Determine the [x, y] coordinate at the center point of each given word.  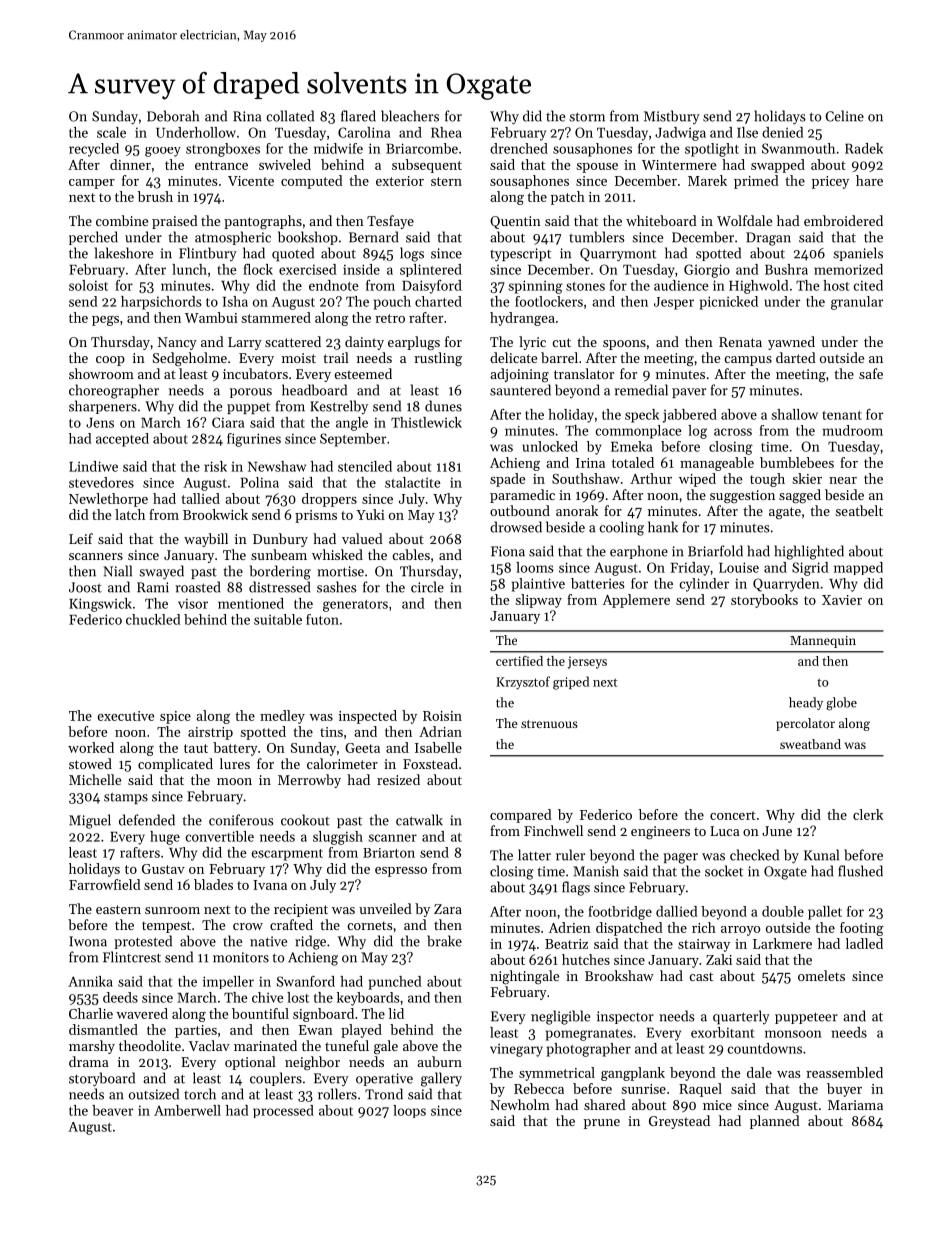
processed [283, 1111]
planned [775, 1122]
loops [409, 1111]
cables [411, 554]
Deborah [173, 116]
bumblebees [797, 462]
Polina [260, 482]
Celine [844, 116]
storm [587, 117]
